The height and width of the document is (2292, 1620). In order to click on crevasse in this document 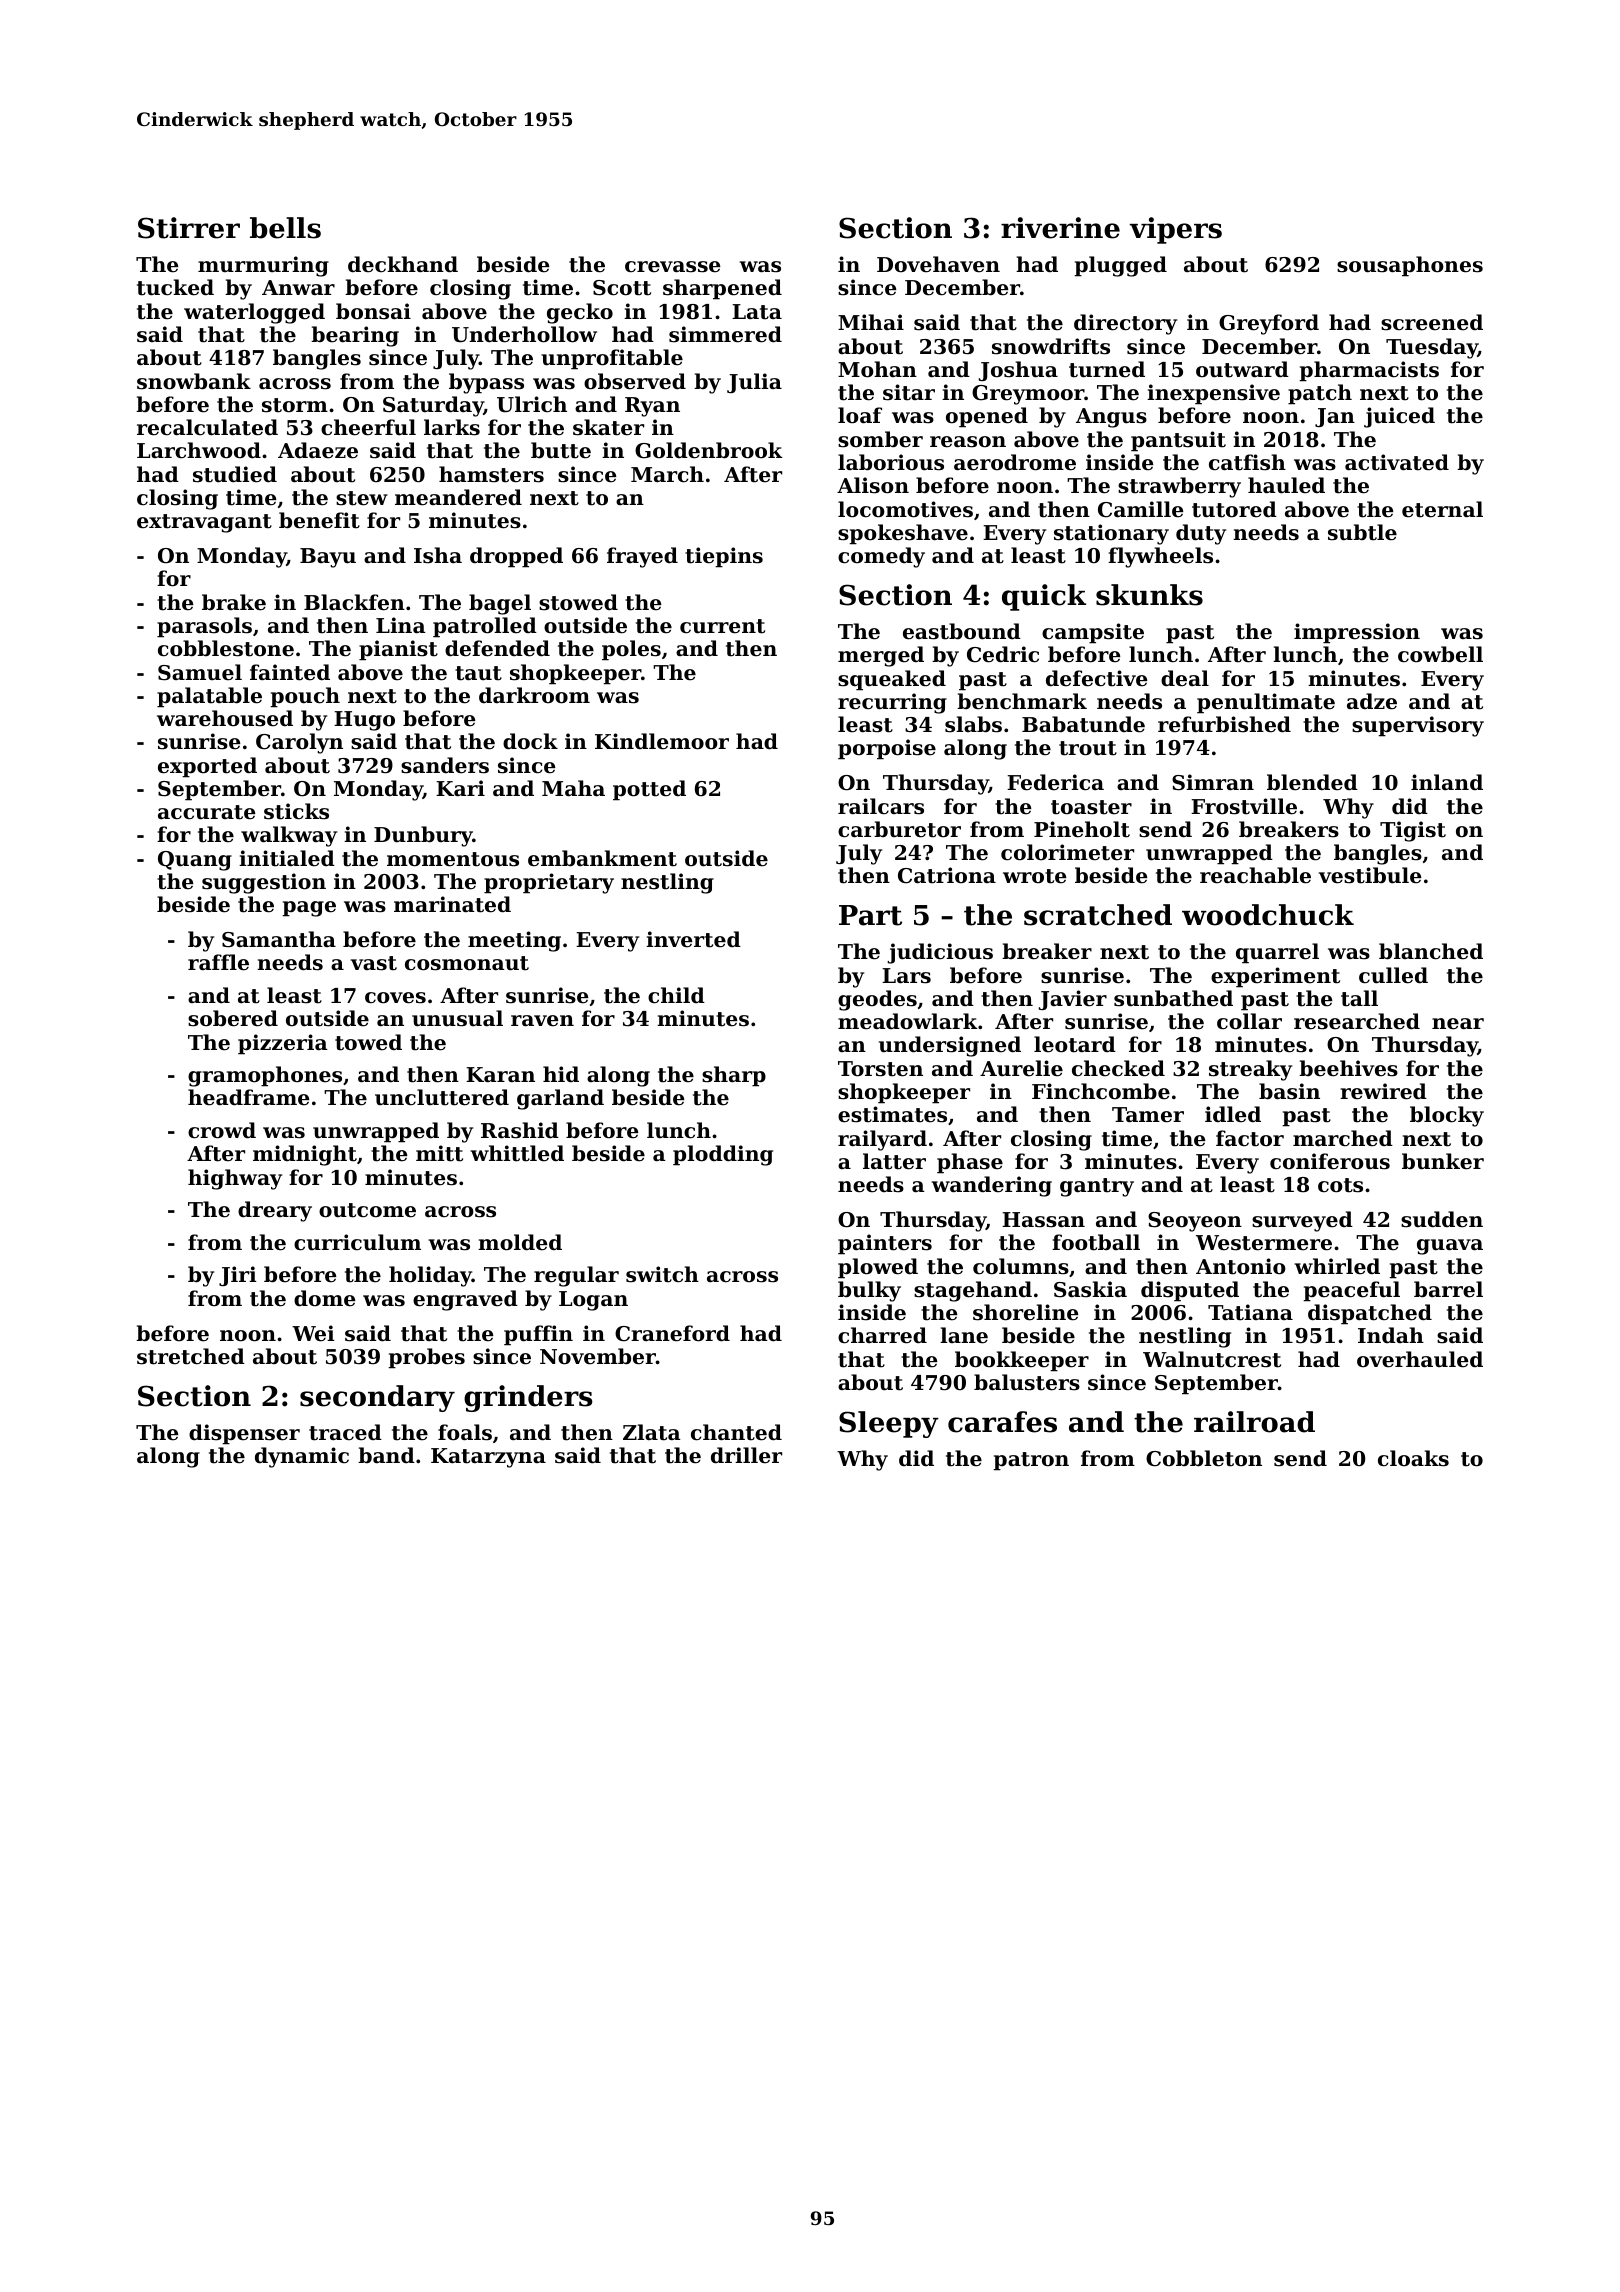, I will do `click(672, 267)`.
